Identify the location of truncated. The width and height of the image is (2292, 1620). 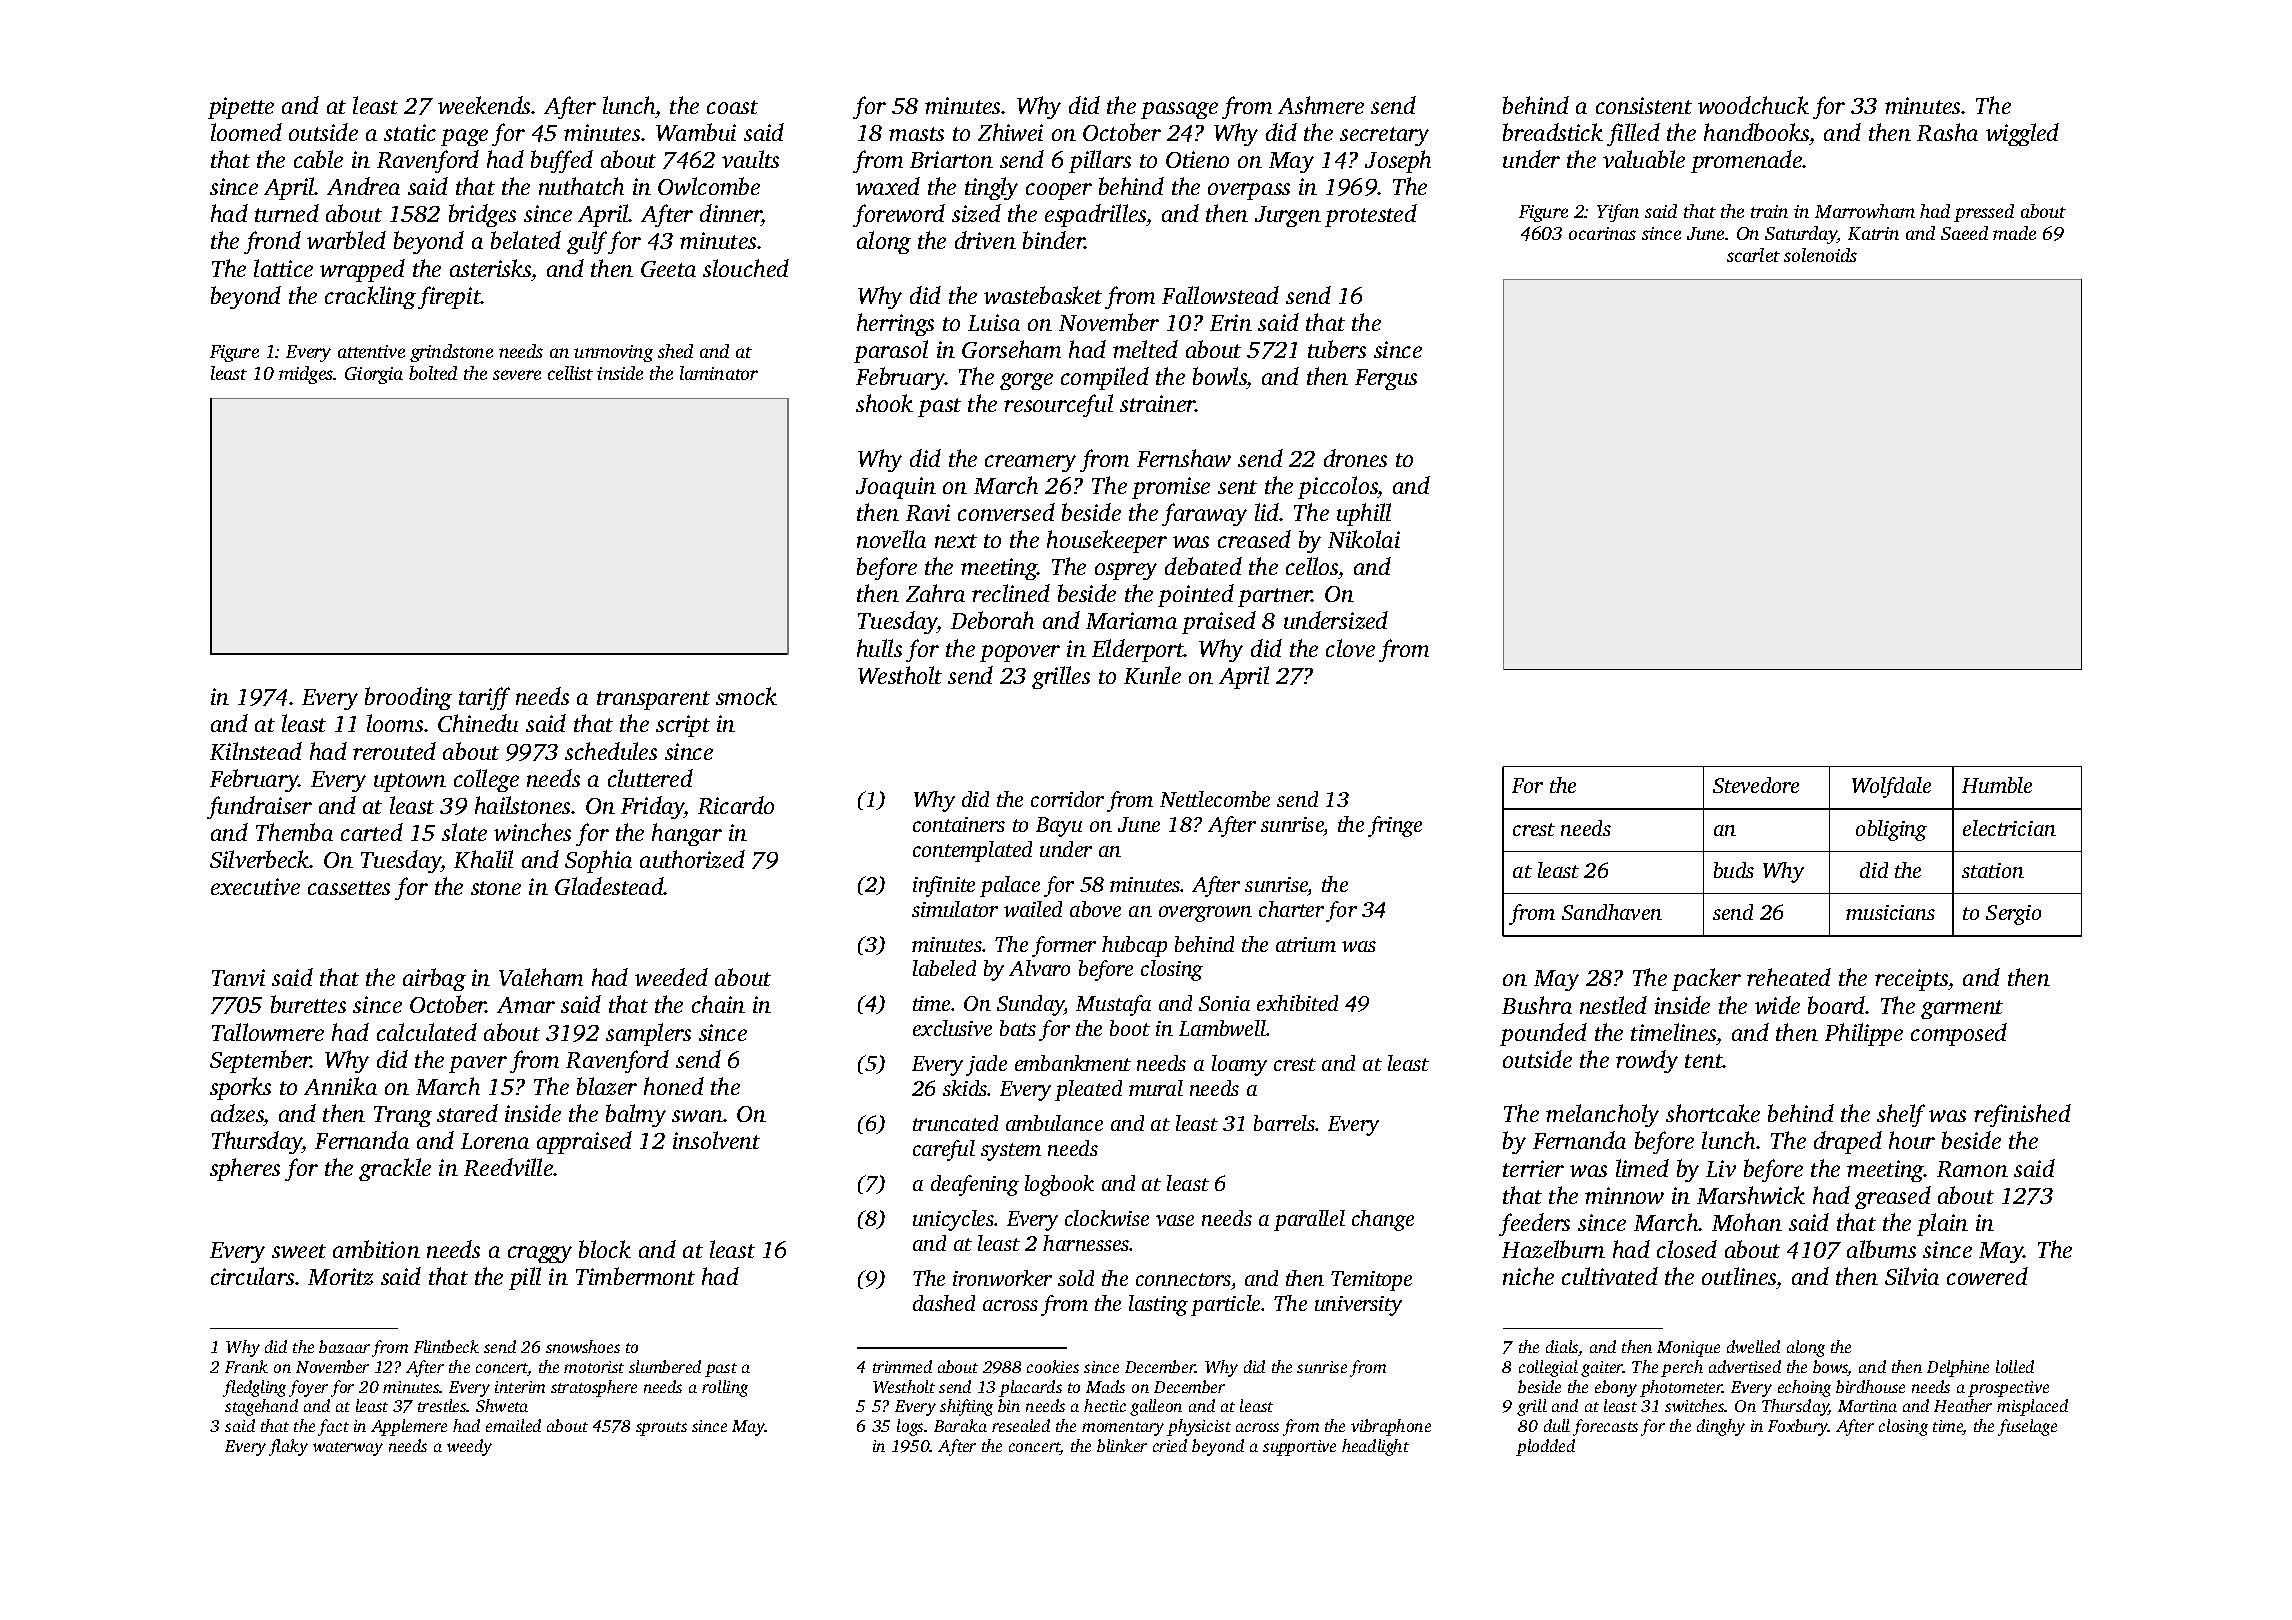
(955, 1123).
